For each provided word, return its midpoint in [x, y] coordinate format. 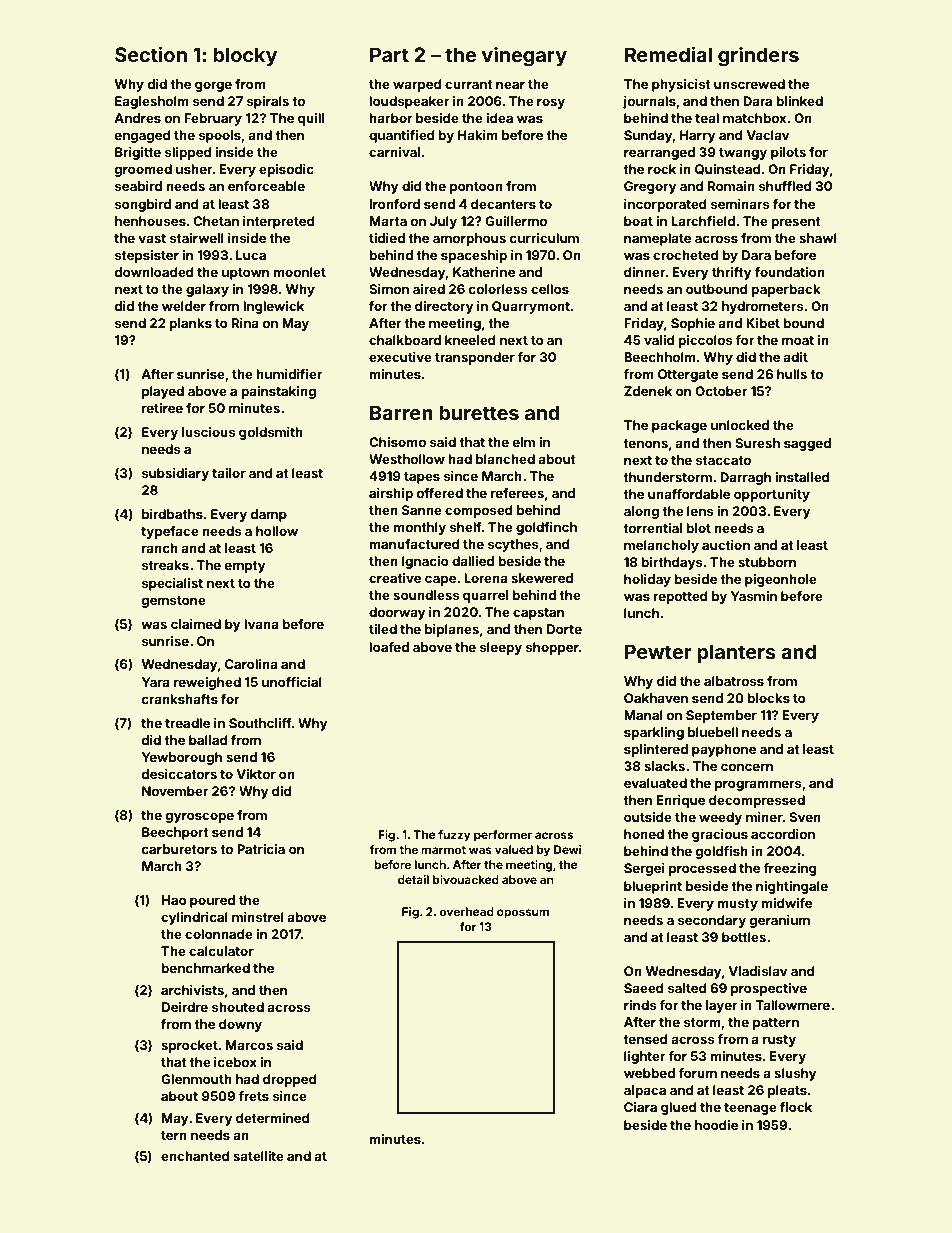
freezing [790, 869]
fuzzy [454, 836]
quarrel [485, 596]
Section [151, 54]
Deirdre [185, 1007]
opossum [523, 914]
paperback [786, 290]
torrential [652, 528]
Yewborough [182, 758]
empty [245, 567]
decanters [503, 204]
